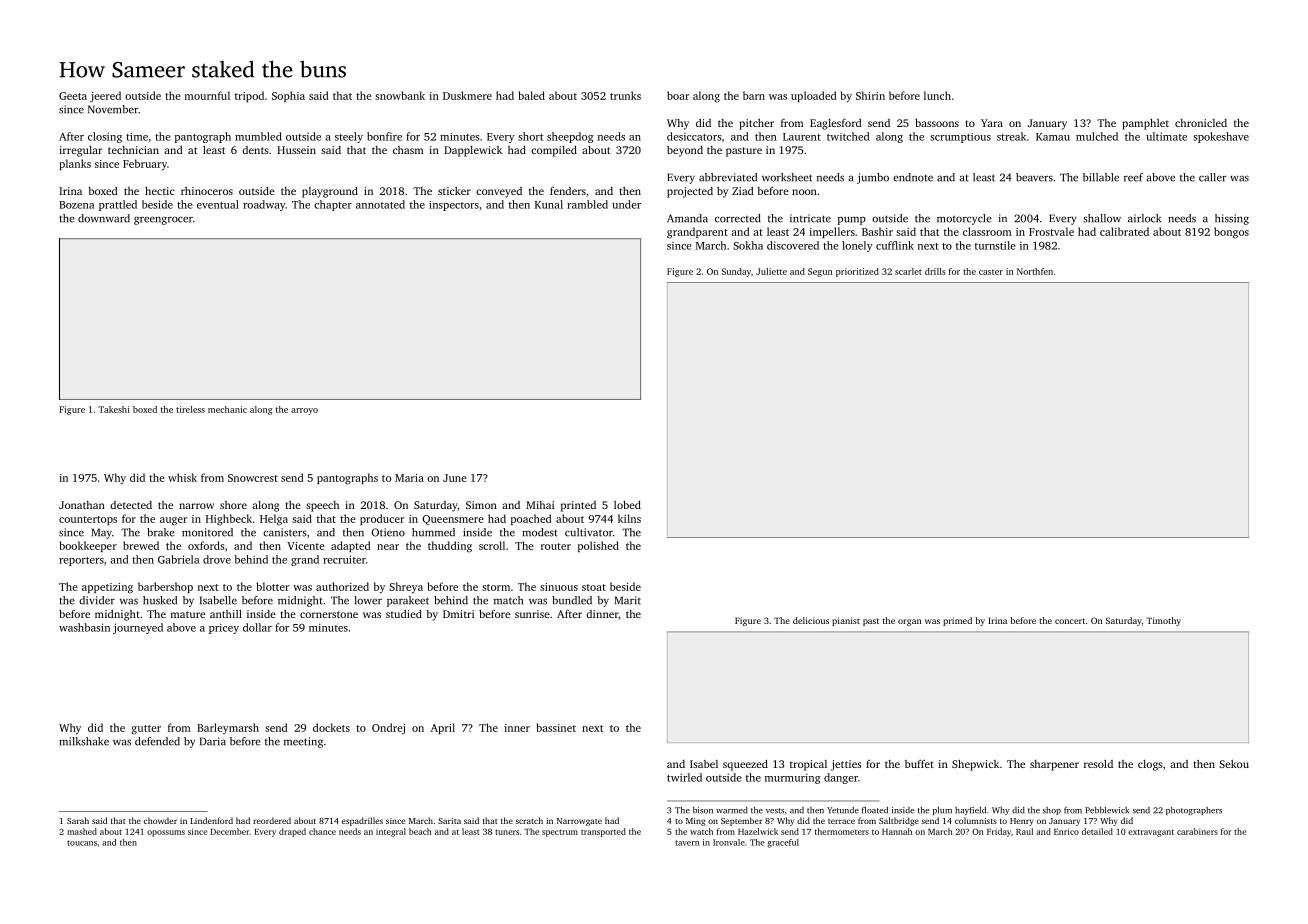 The width and height of the screenshot is (1308, 924). Describe the element at coordinates (549, 204) in the screenshot. I see `Kunal` at that location.
